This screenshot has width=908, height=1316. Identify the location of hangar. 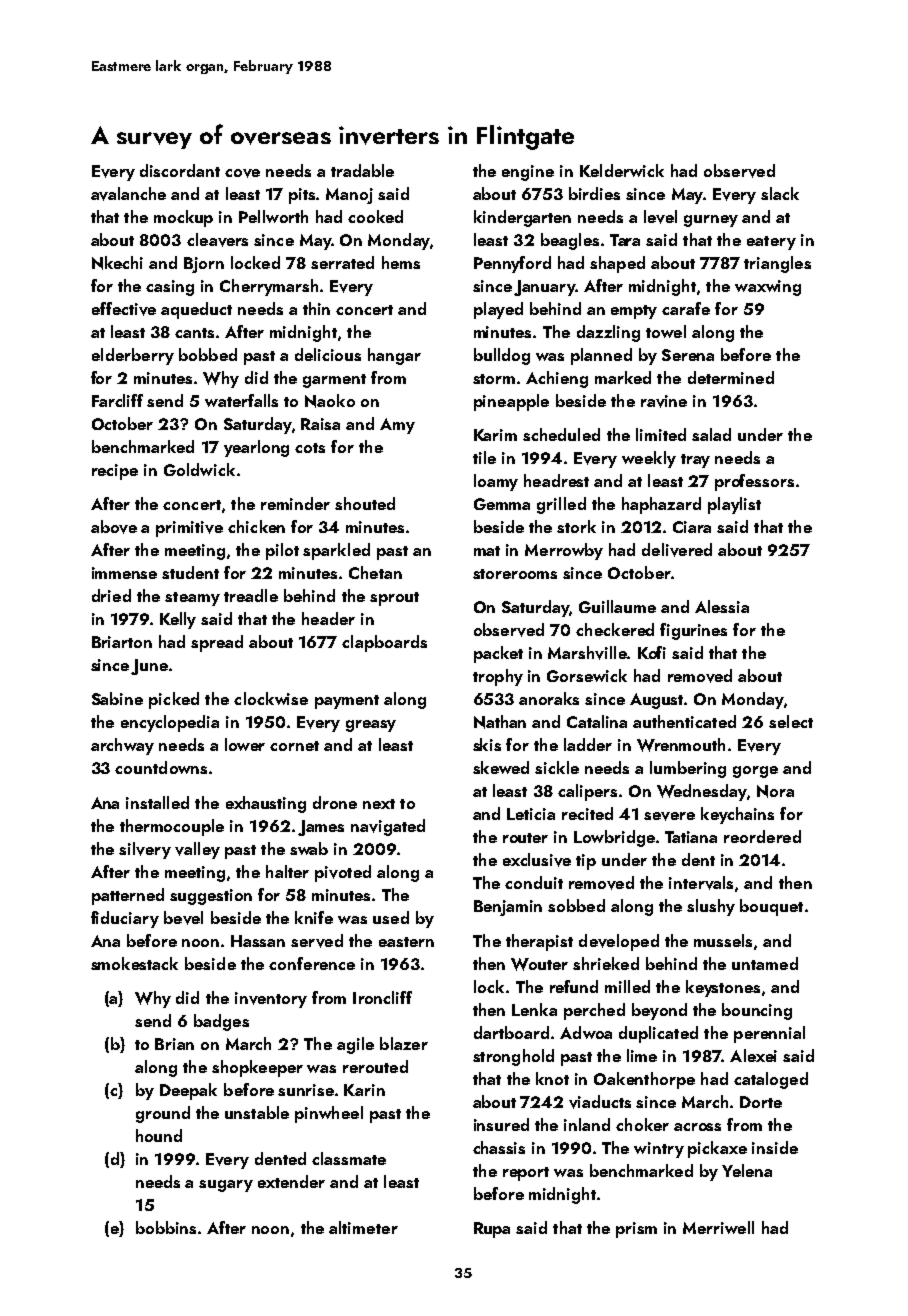
(394, 356).
